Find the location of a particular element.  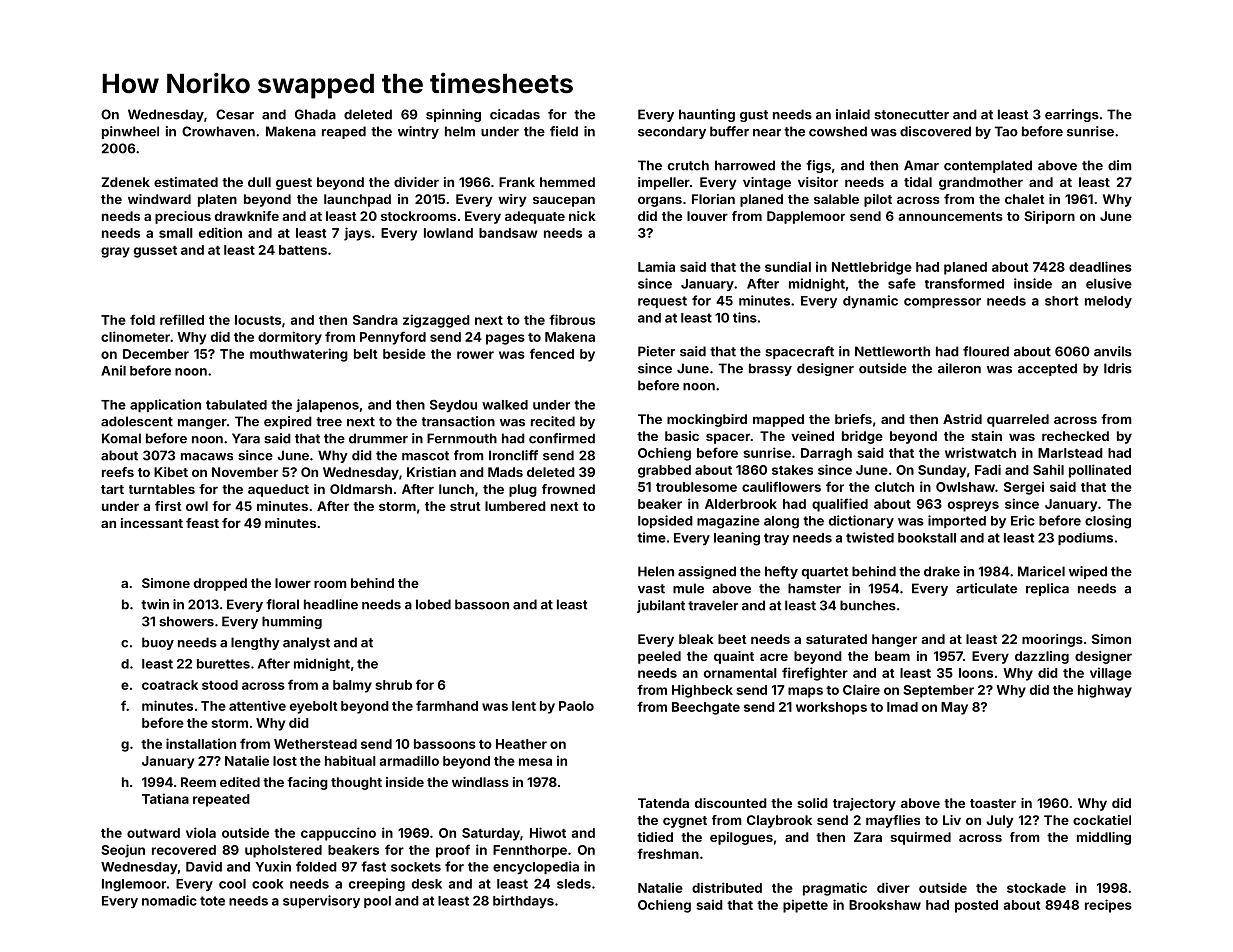

dazzling is located at coordinates (1042, 657).
